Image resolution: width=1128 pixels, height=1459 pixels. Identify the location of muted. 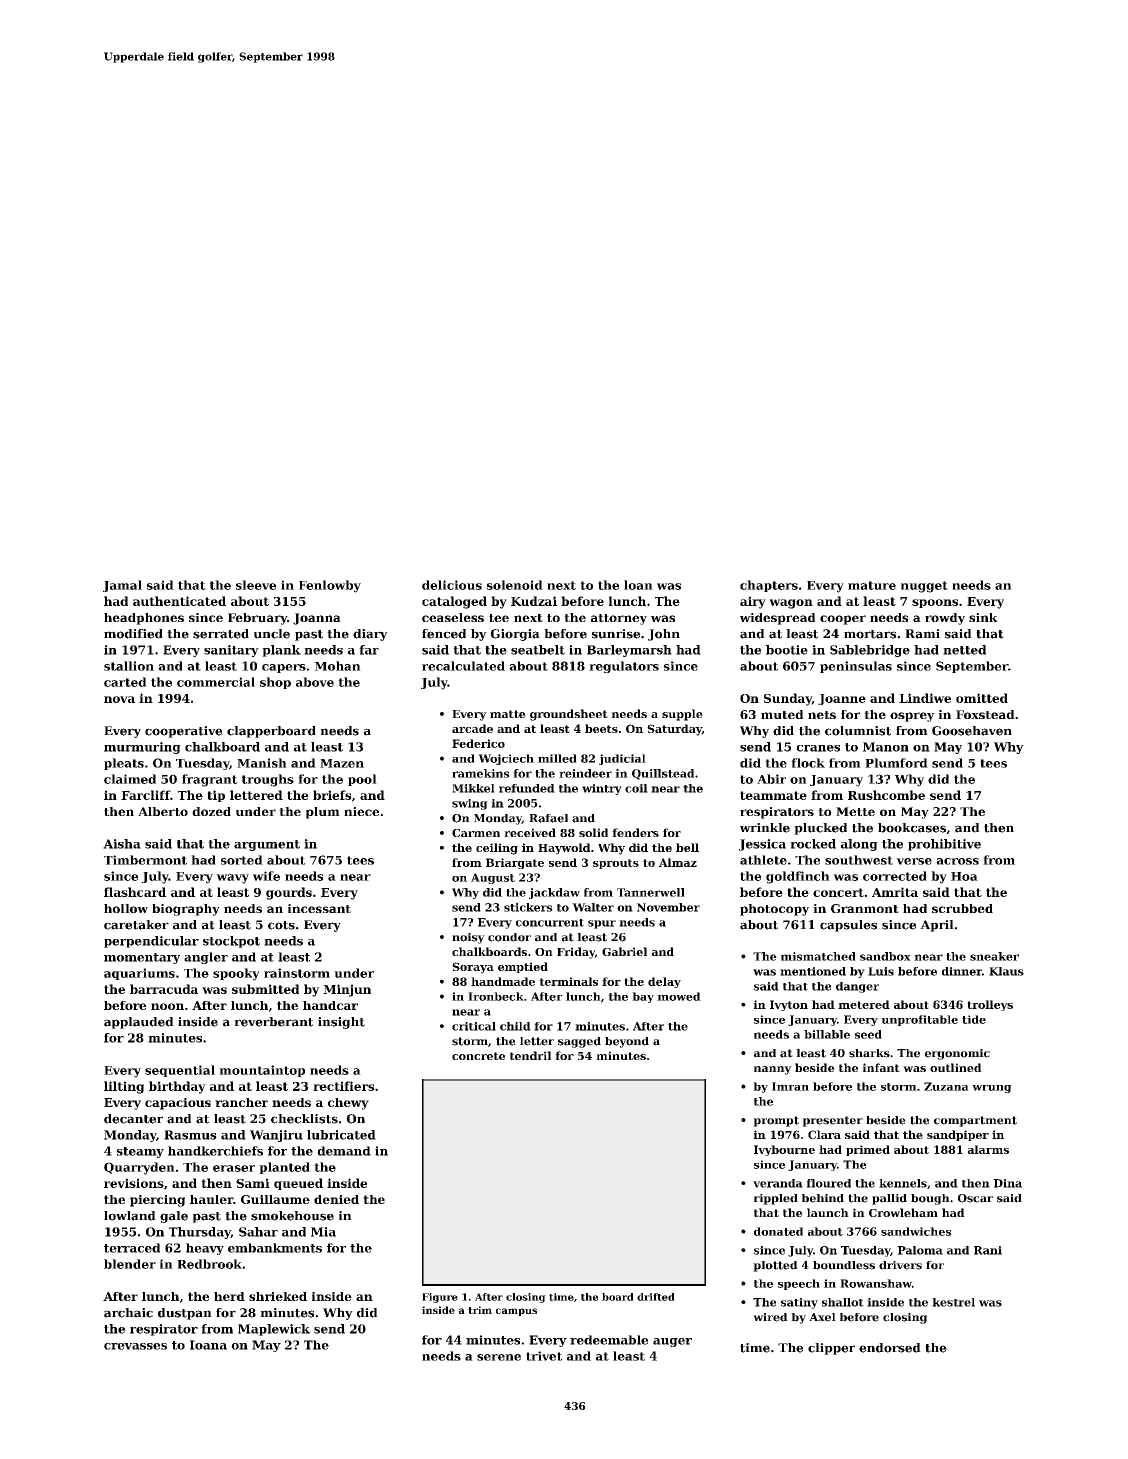
(782, 714).
